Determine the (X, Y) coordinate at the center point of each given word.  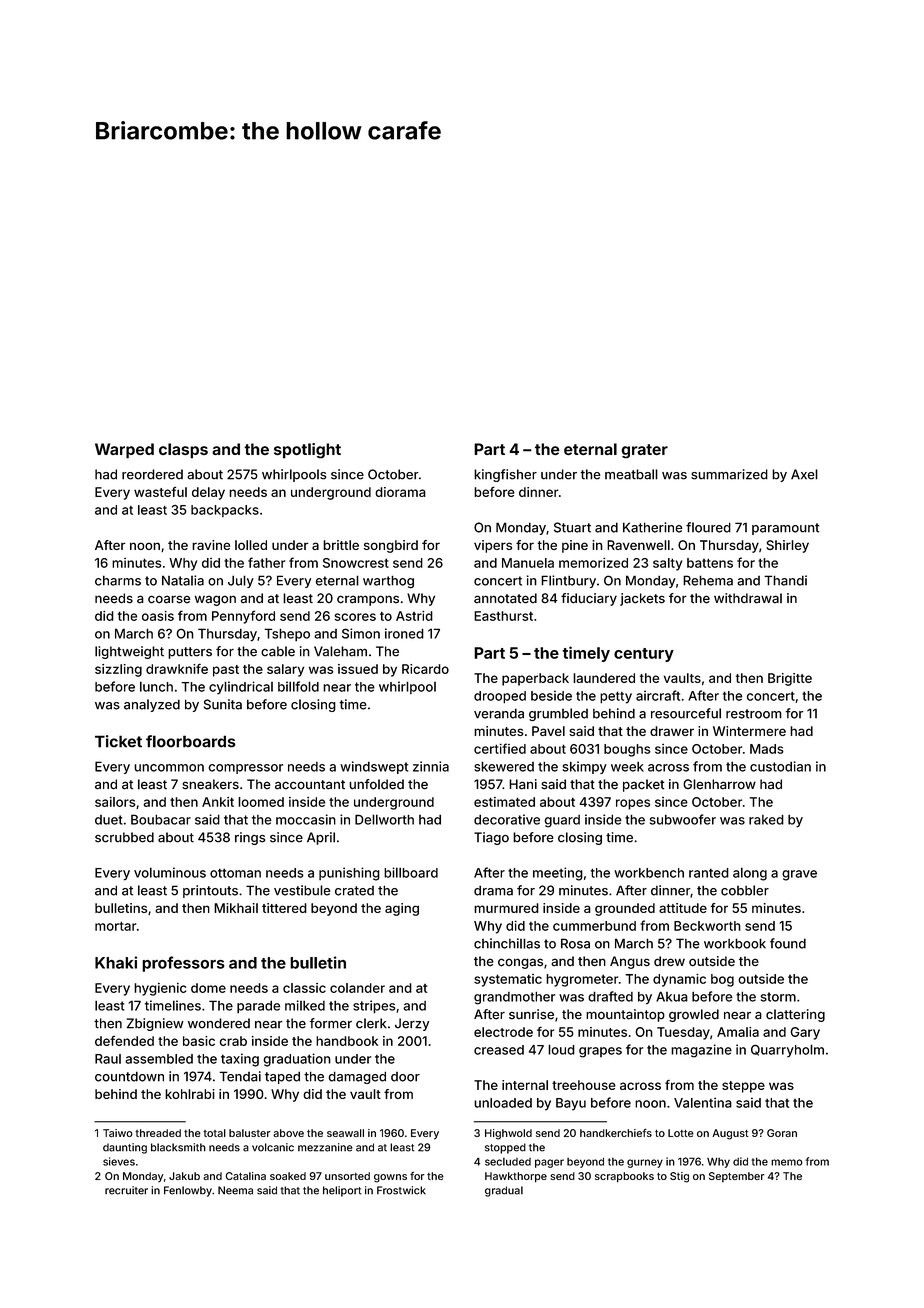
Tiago (491, 838)
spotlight (307, 451)
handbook (347, 1041)
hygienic (160, 989)
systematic (508, 980)
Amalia (738, 1032)
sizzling (118, 670)
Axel (804, 474)
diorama (400, 492)
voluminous (170, 872)
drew (669, 961)
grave (799, 875)
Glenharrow (719, 784)
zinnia (431, 766)
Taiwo (118, 1133)
